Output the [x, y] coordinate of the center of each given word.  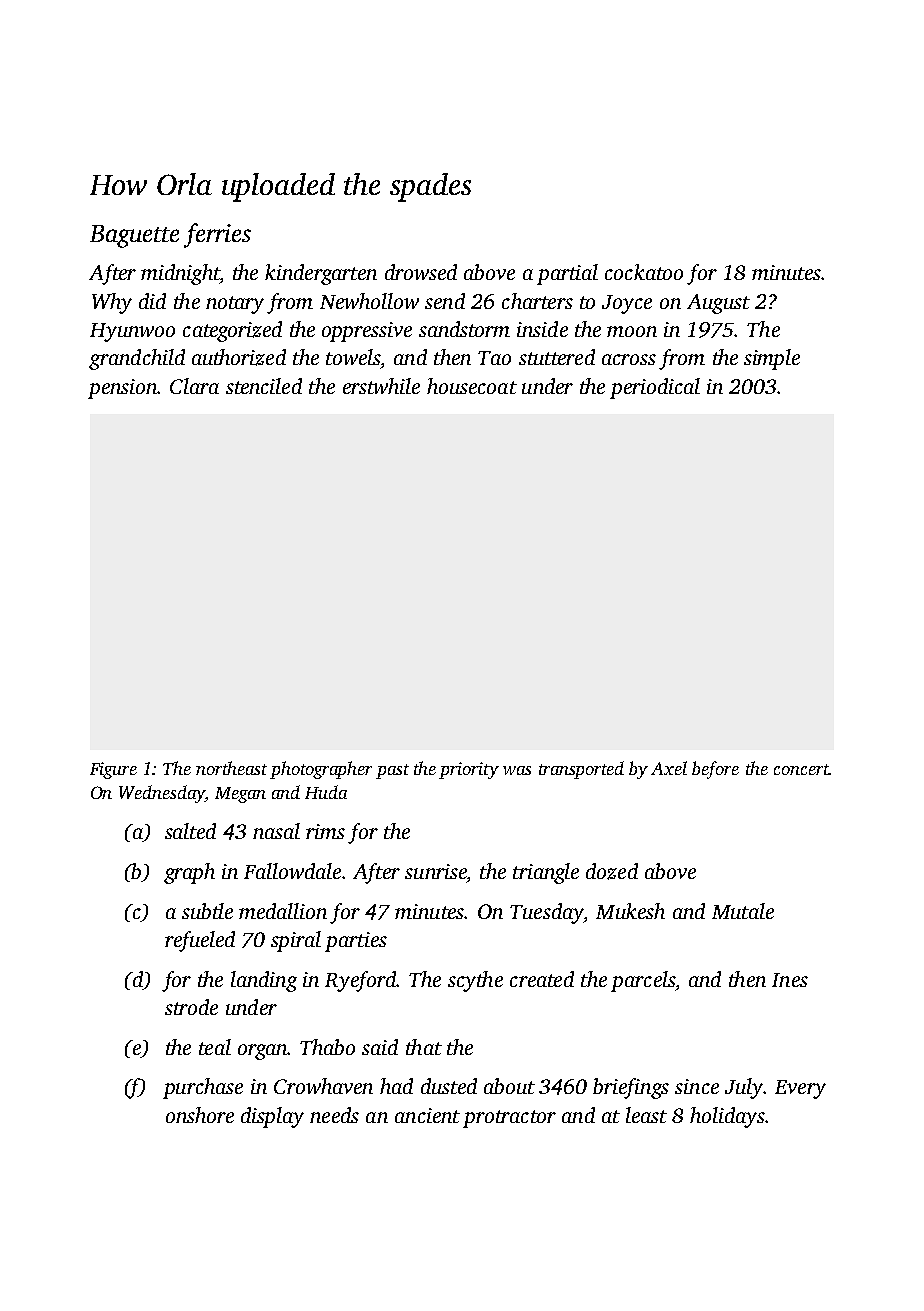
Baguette [134, 236]
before [715, 770]
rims [325, 831]
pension [123, 389]
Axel [669, 768]
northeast [231, 768]
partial [567, 274]
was [517, 770]
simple [772, 359]
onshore [200, 1115]
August [718, 304]
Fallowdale [292, 871]
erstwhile [381, 386]
